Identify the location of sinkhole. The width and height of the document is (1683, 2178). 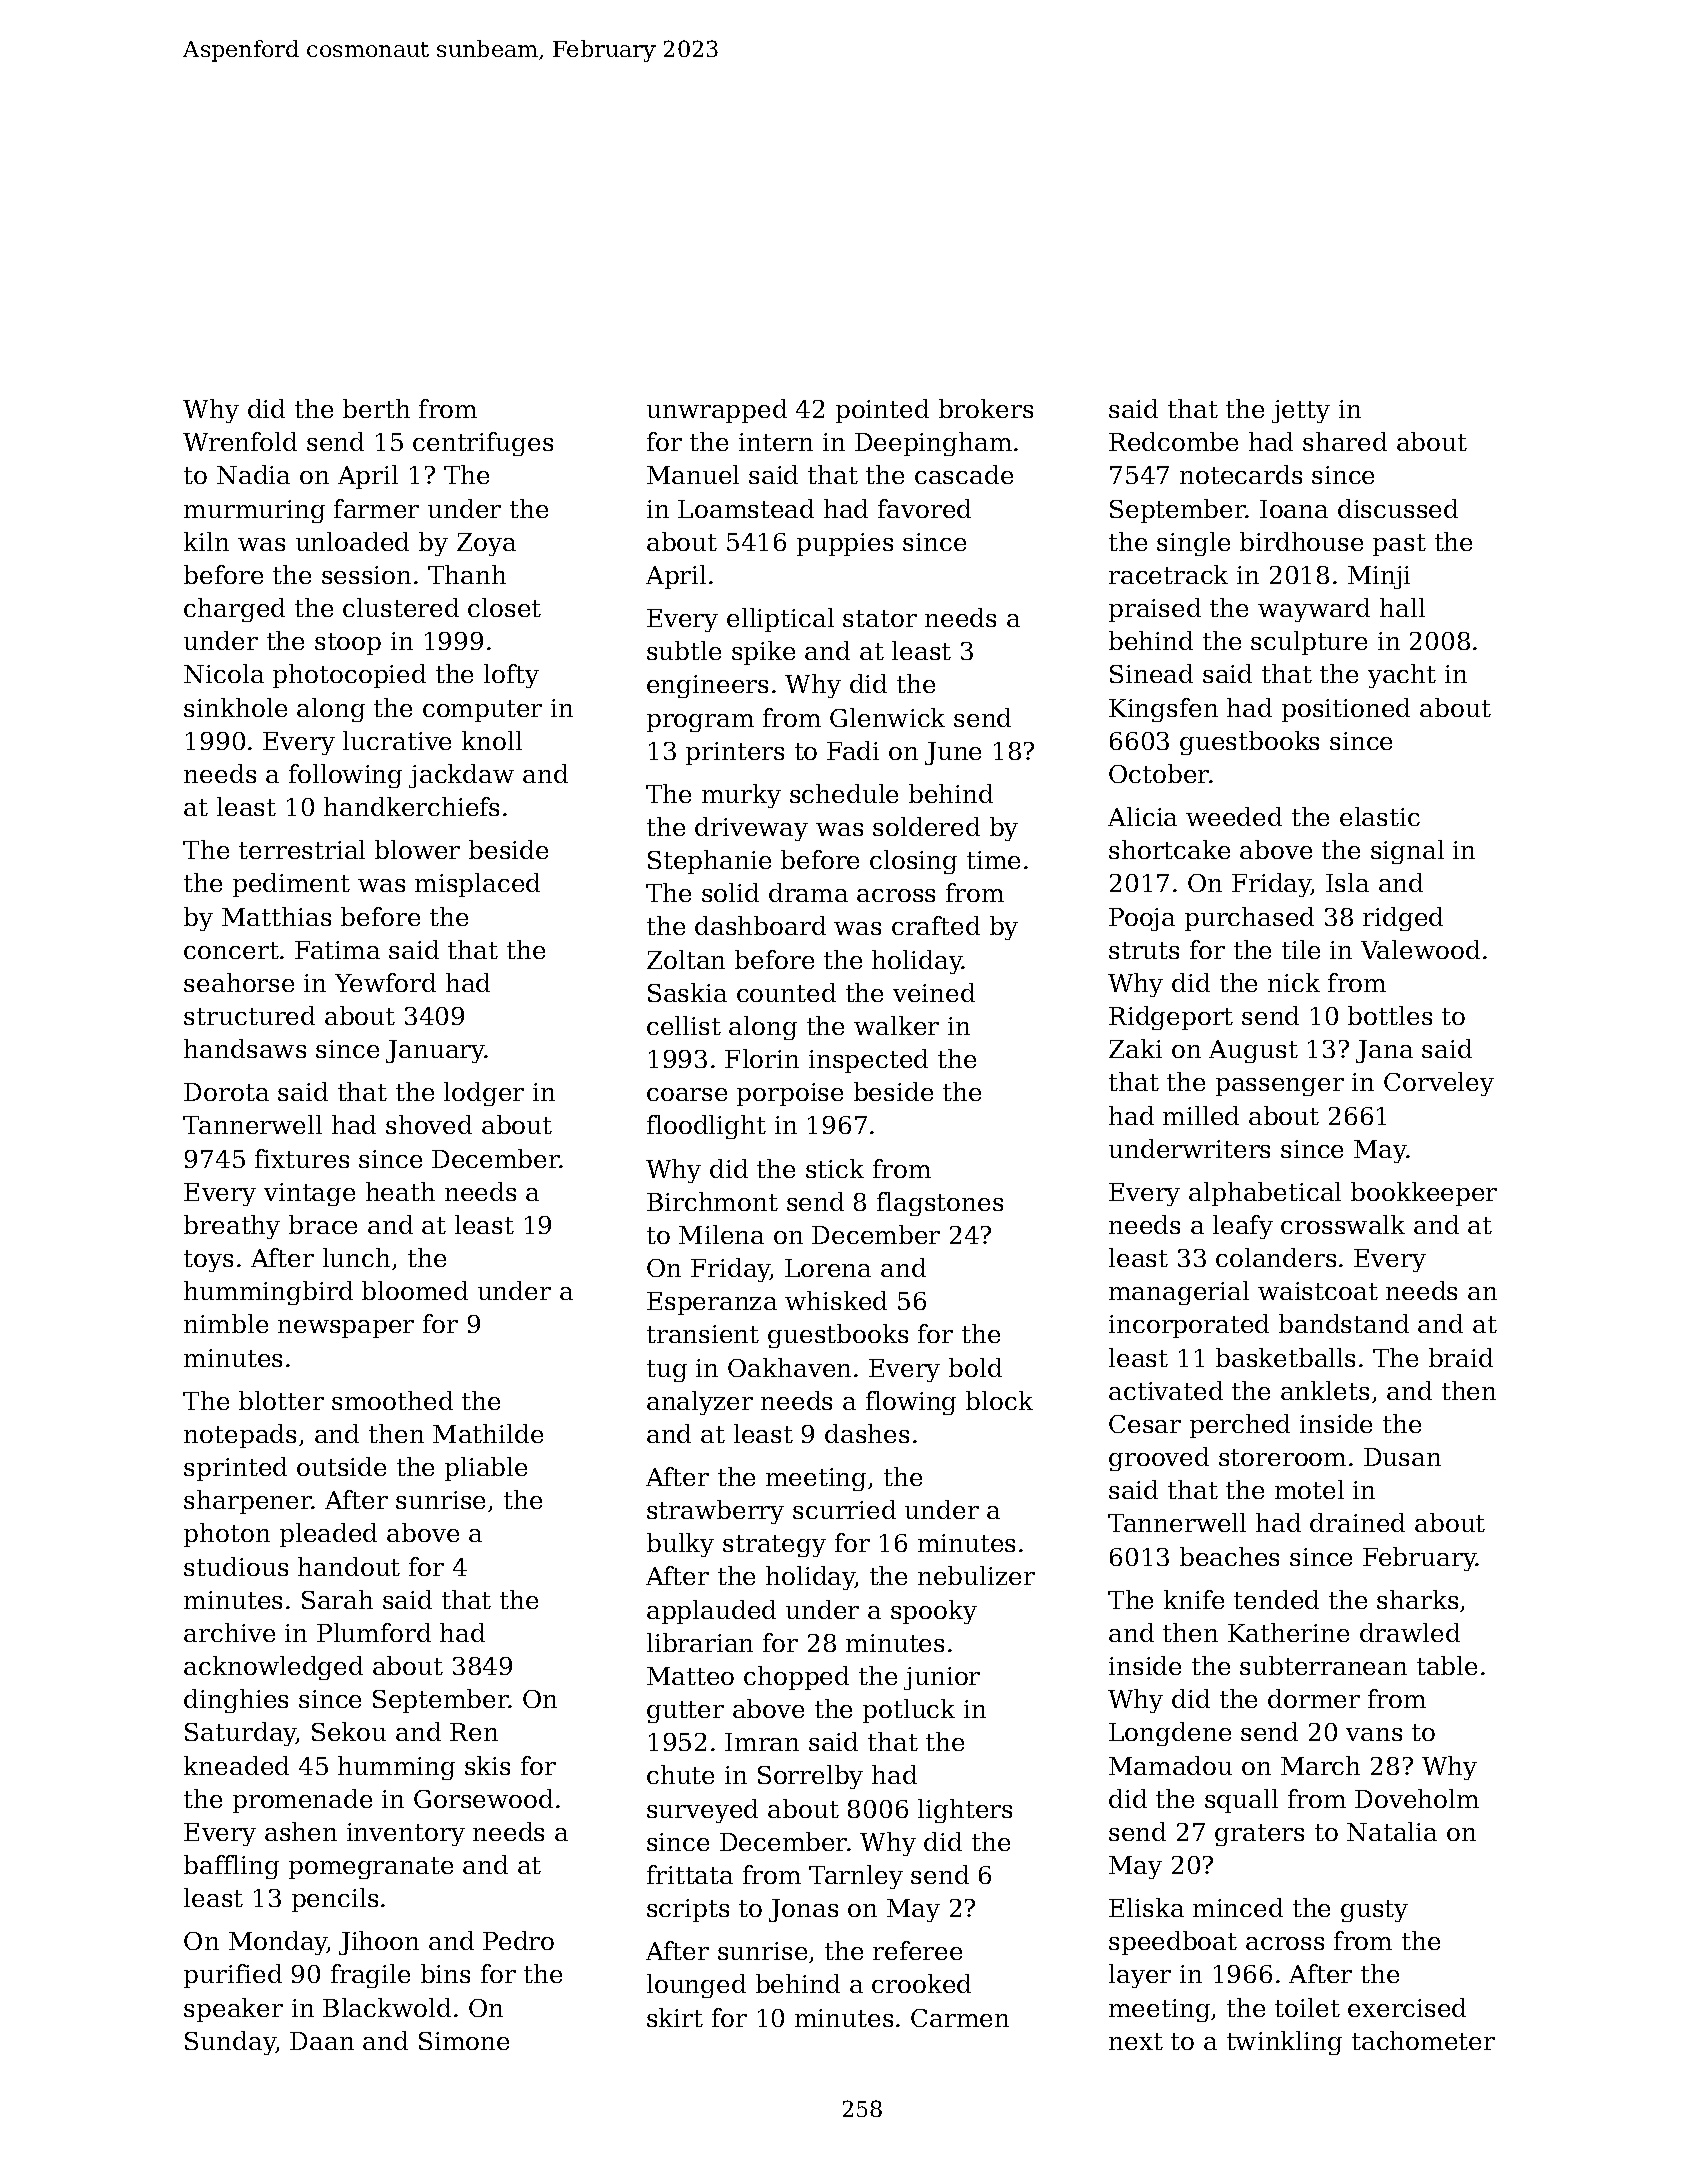
(235, 707).
